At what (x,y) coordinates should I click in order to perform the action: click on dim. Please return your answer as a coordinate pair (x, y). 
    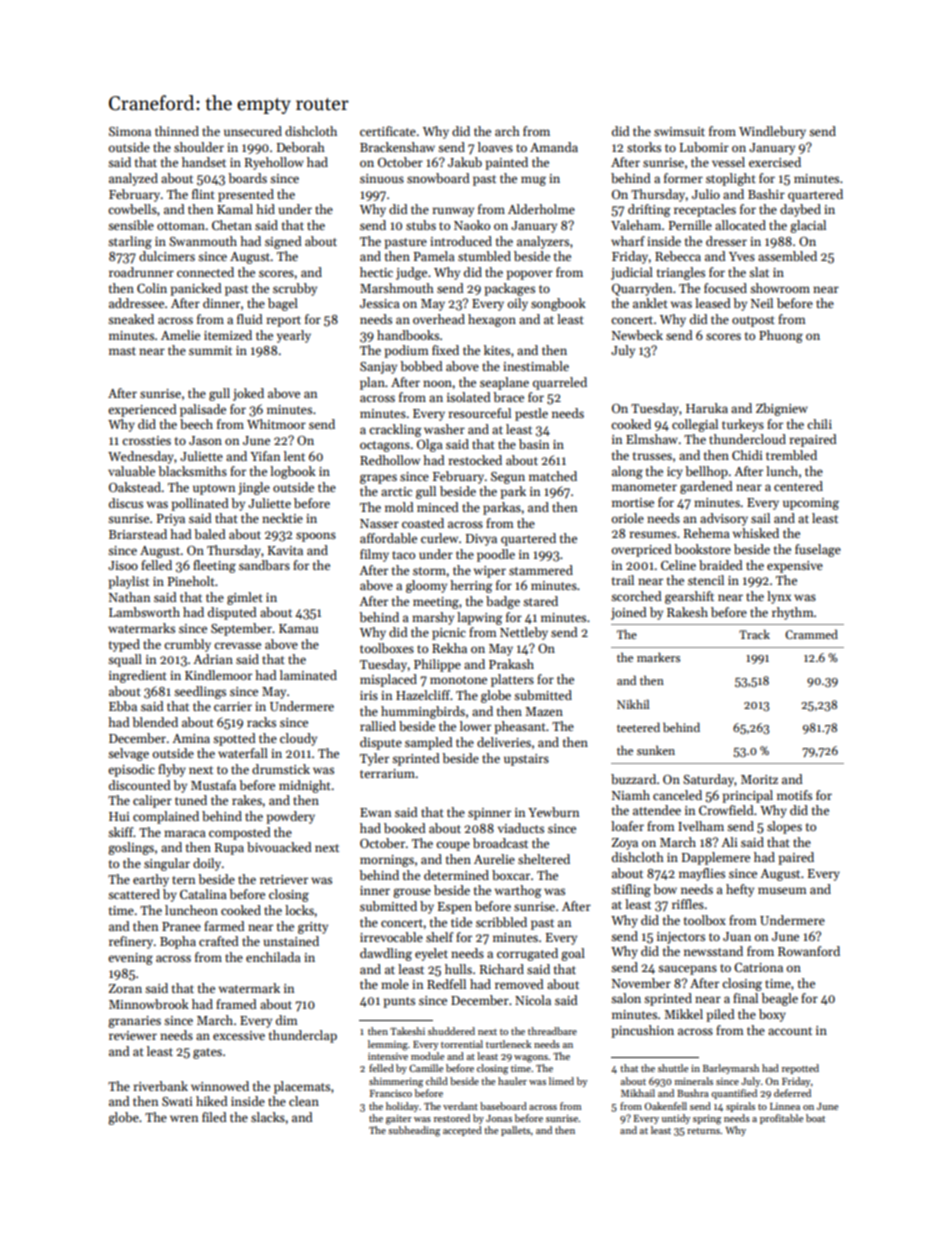
    Looking at the image, I should click on (287, 1020).
